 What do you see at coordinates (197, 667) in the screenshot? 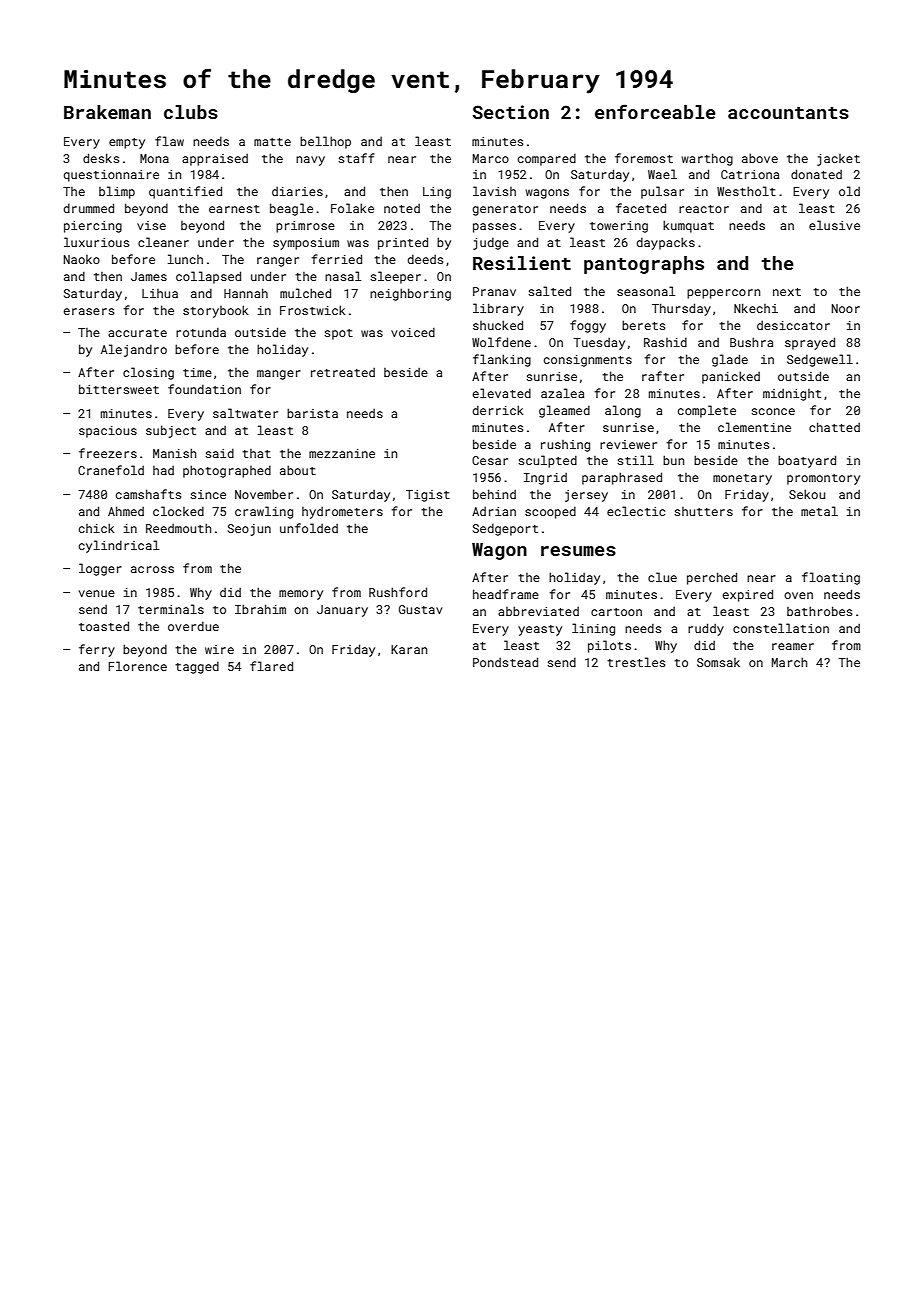
I see `tagged` at bounding box center [197, 667].
